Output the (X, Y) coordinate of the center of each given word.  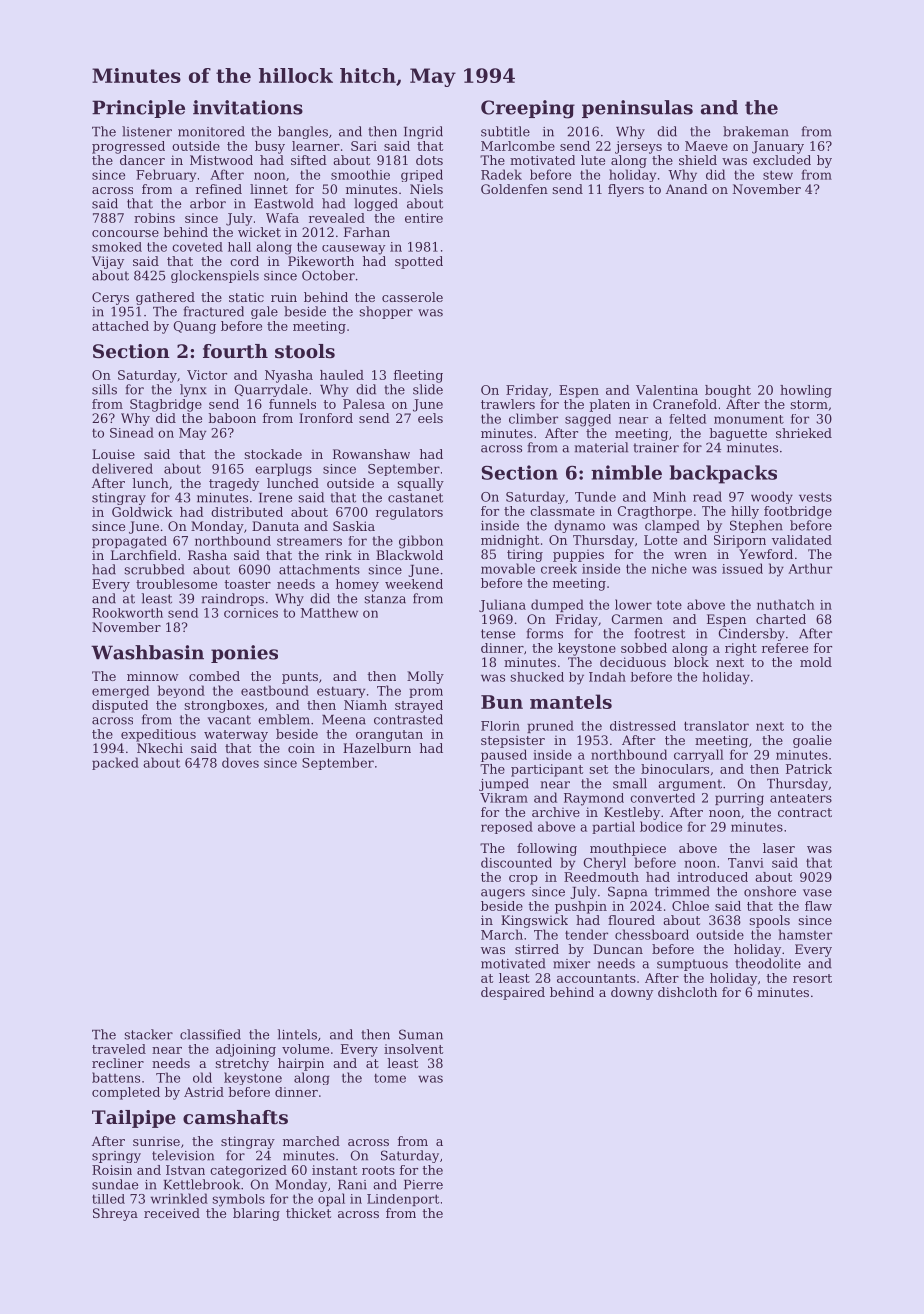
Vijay (108, 262)
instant (334, 1170)
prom (426, 693)
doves (240, 762)
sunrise (156, 1141)
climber (533, 418)
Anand (687, 189)
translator (716, 726)
